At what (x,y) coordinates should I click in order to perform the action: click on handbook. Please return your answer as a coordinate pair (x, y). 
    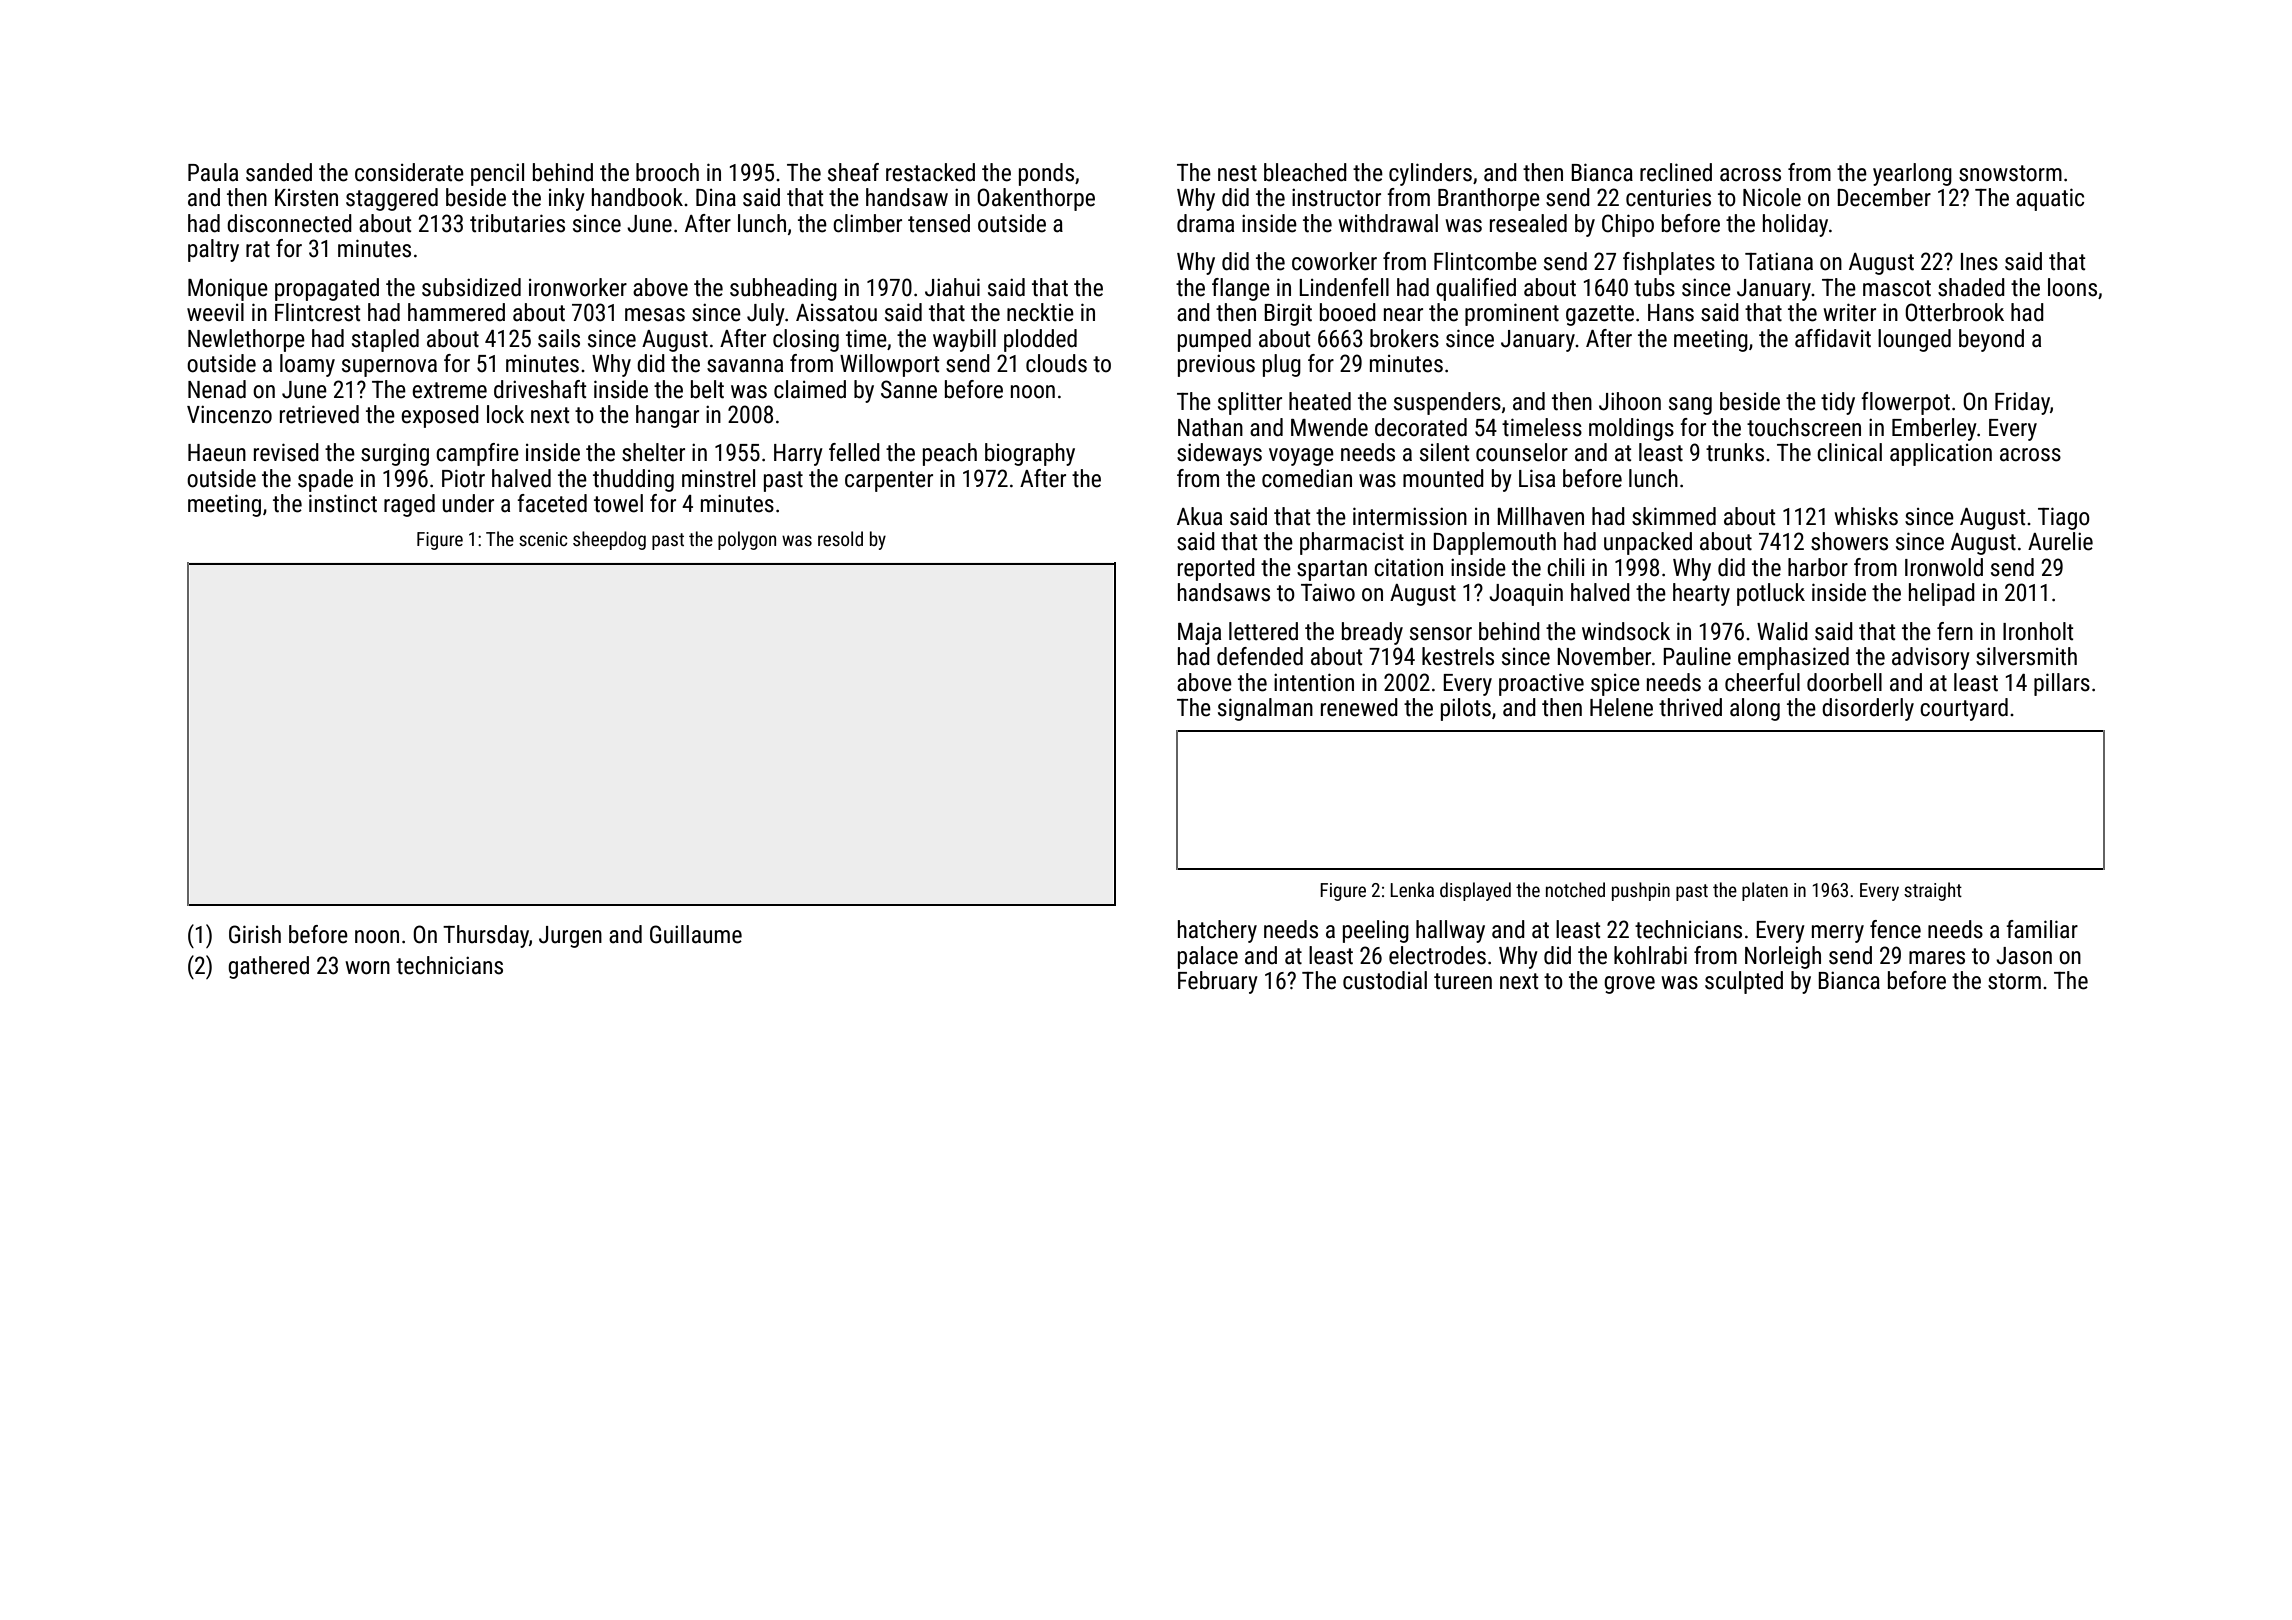
    Looking at the image, I should click on (637, 197).
